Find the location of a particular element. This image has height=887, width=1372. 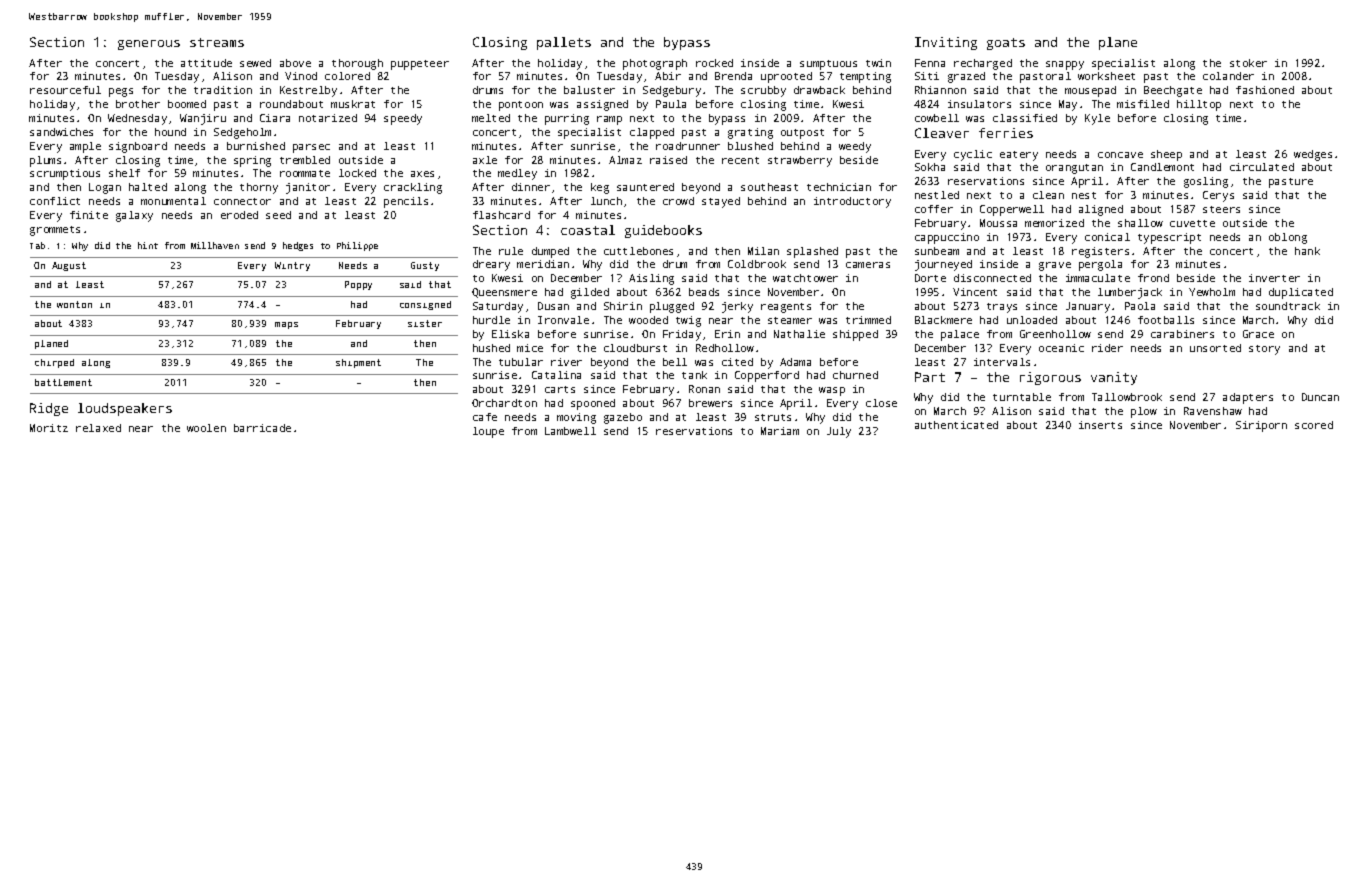

barricade is located at coordinates (262, 428).
